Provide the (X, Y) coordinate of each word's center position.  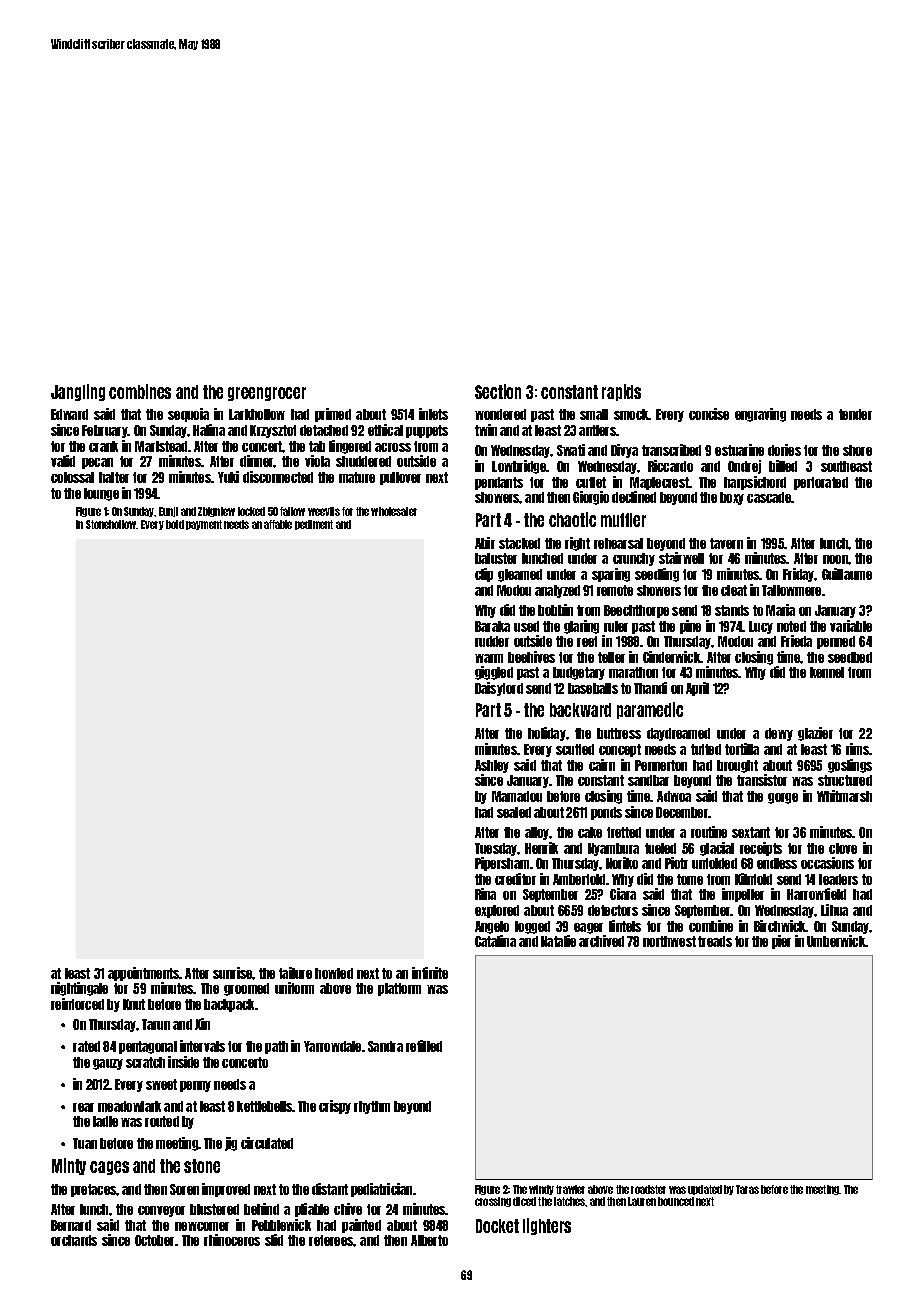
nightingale (79, 989)
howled (334, 973)
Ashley (492, 766)
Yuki (228, 477)
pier (781, 942)
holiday (547, 734)
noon (836, 559)
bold (175, 524)
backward (580, 710)
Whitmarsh (844, 796)
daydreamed (678, 734)
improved (226, 1190)
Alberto (429, 1240)
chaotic (572, 519)
